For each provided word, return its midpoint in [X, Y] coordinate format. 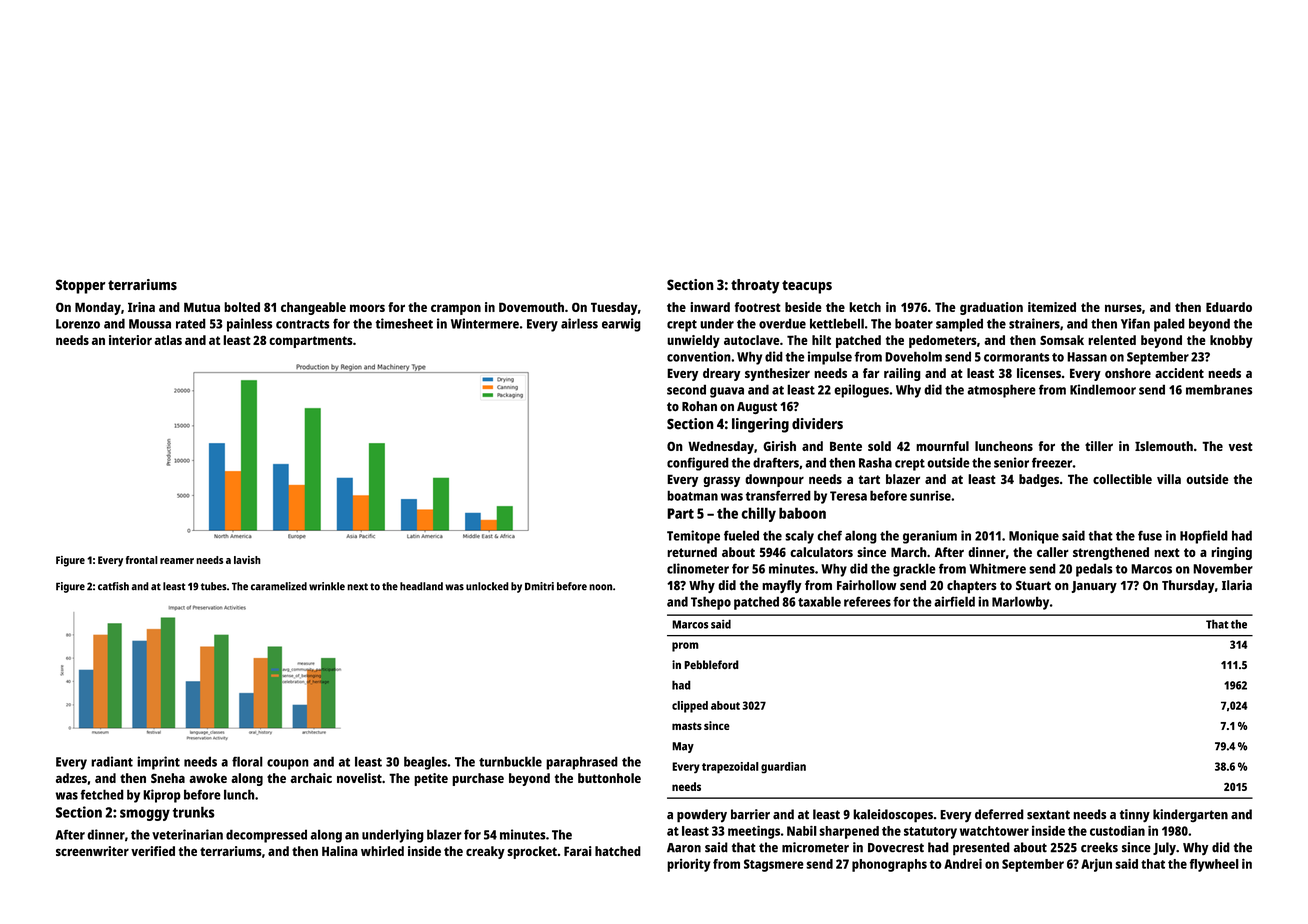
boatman [692, 495]
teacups [807, 287]
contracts [303, 324]
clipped [690, 707]
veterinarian [187, 834]
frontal [141, 560]
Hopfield [1204, 537]
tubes [213, 586]
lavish [247, 560]
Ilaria [1237, 585]
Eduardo [1229, 307]
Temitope [693, 537]
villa [1169, 479]
